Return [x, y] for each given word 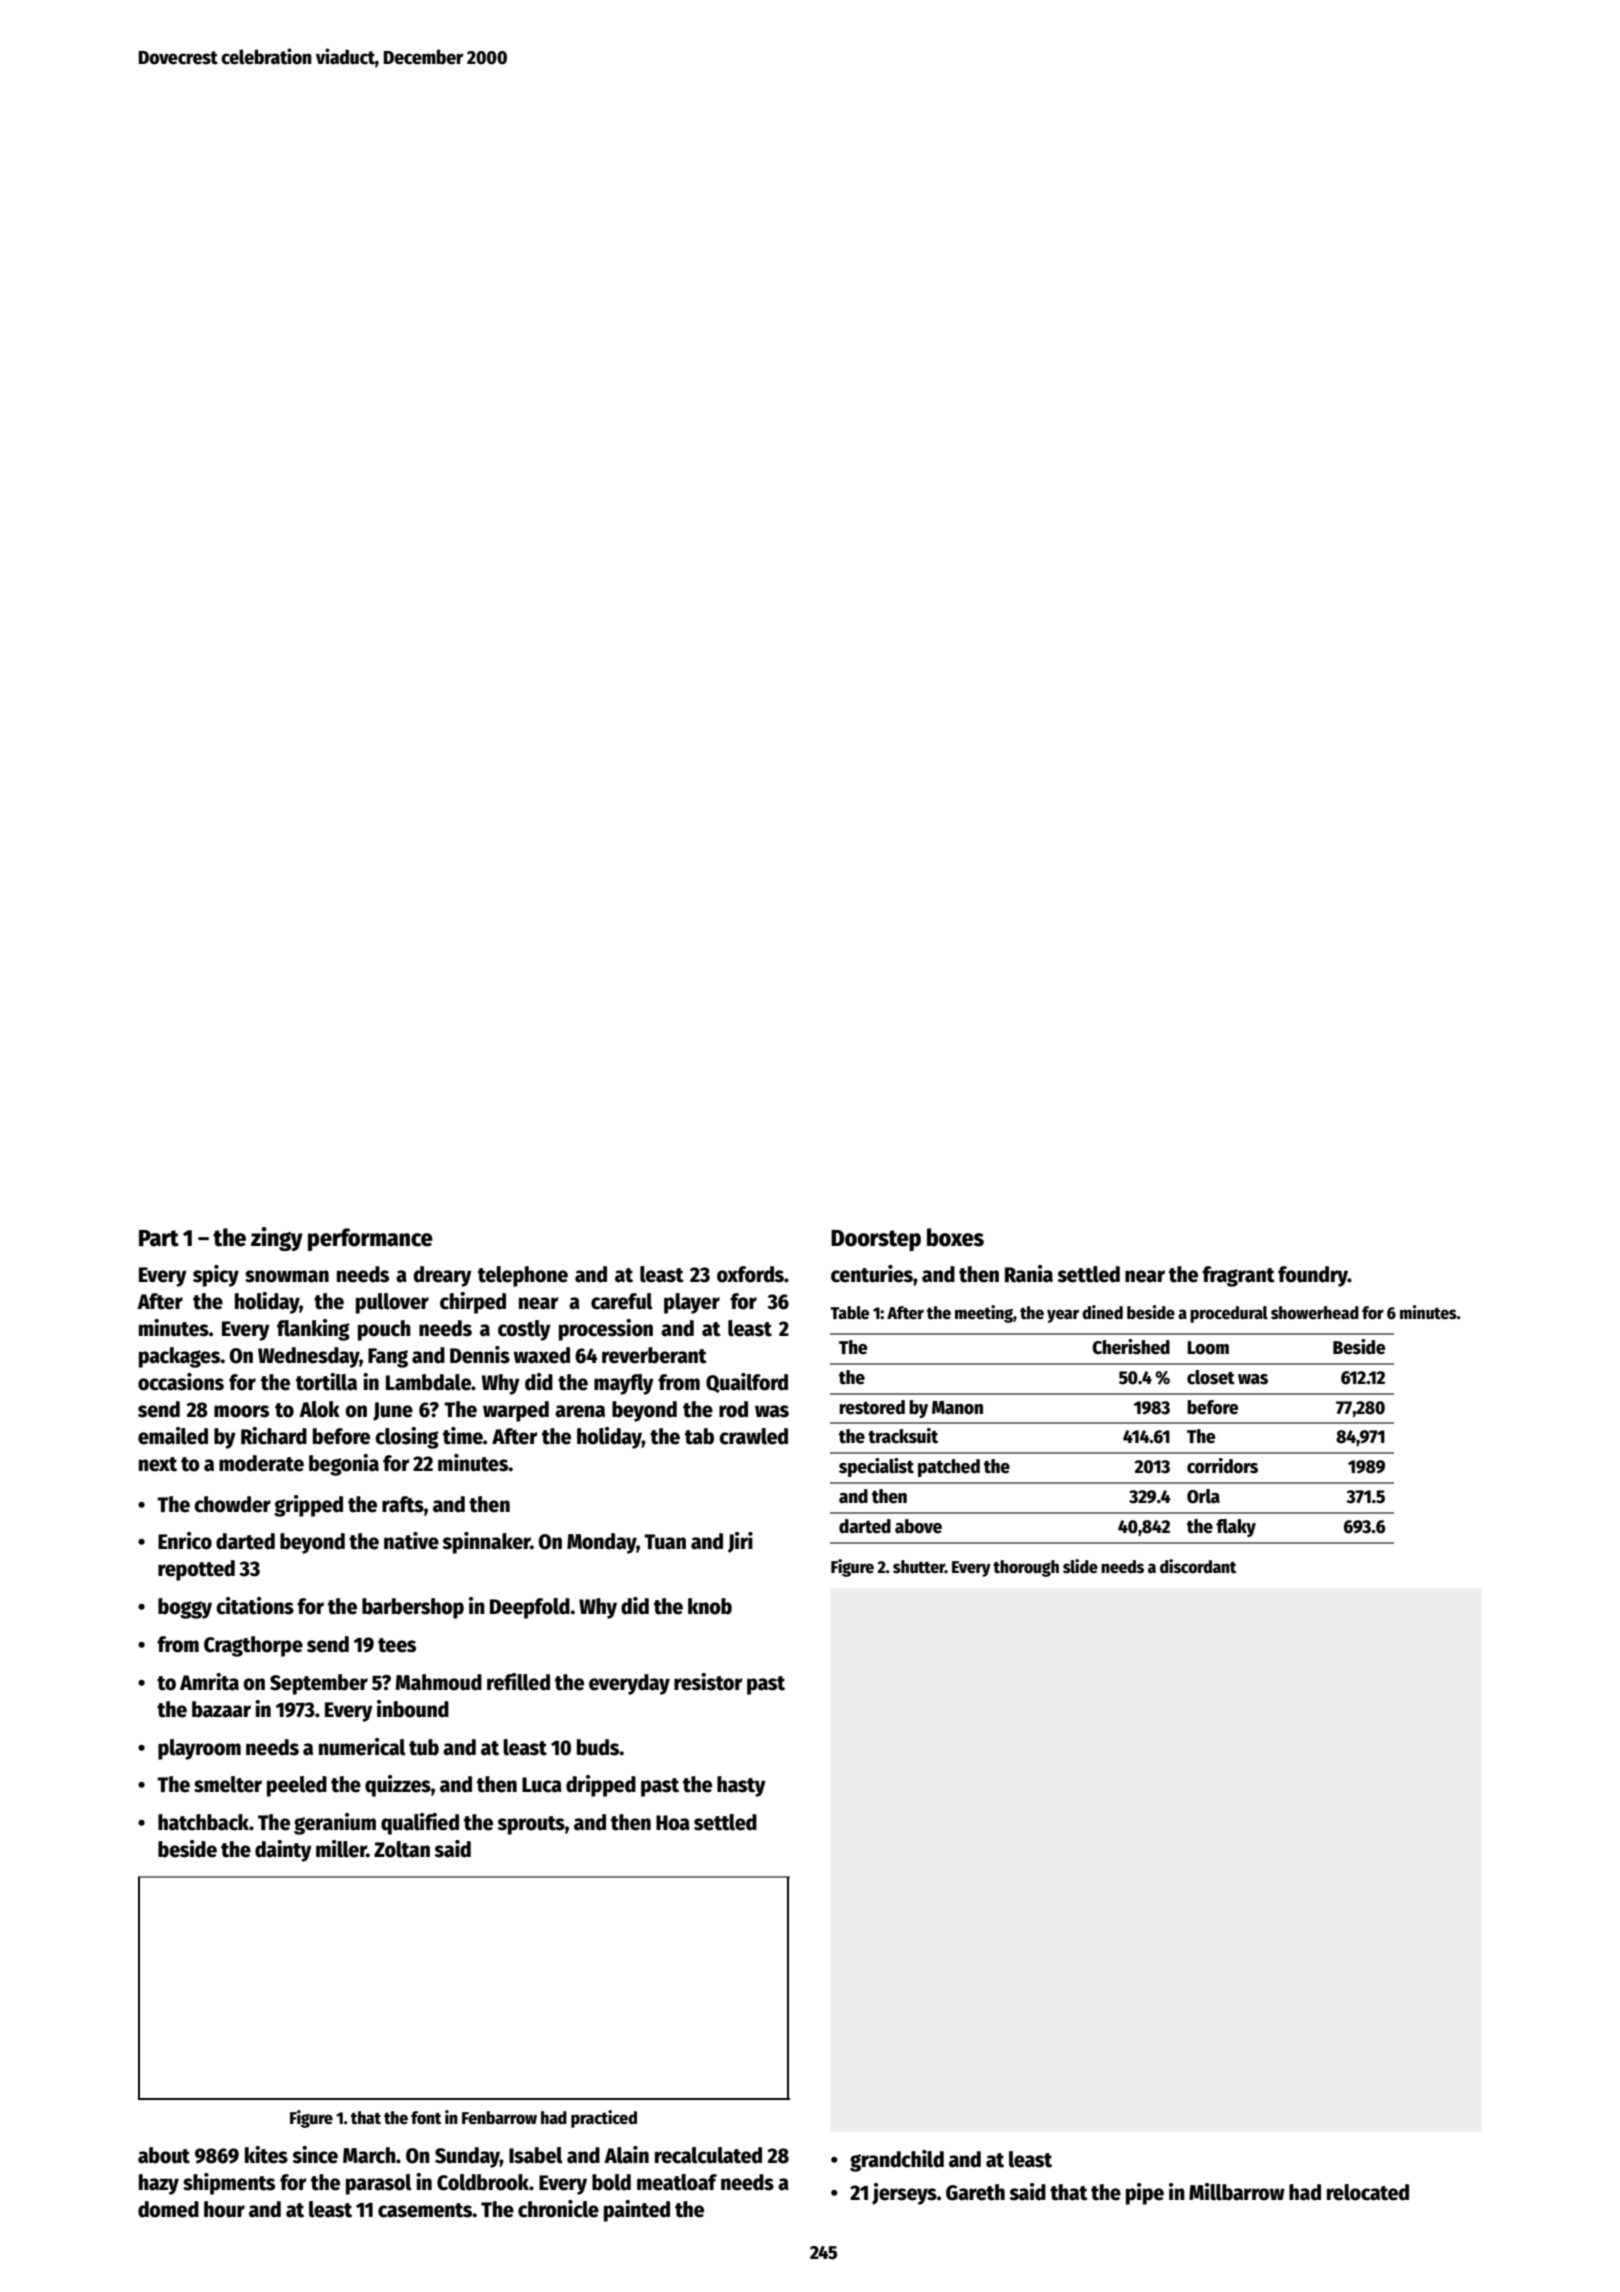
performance [370, 1239]
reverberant [654, 1355]
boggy [185, 1608]
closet [1211, 1377]
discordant [1198, 1566]
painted [637, 2211]
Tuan [665, 1542]
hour [224, 2209]
